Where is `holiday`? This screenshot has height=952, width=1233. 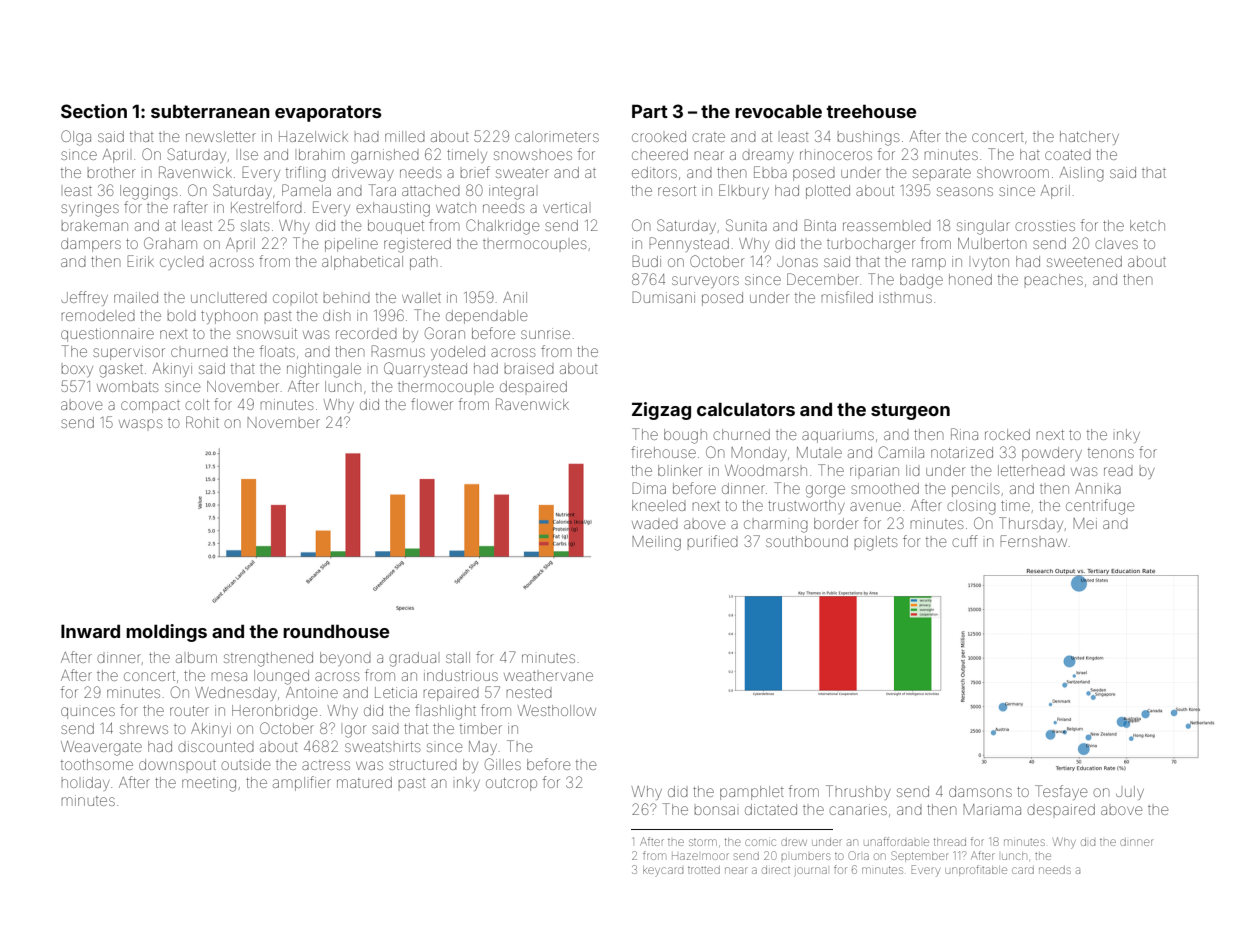
holiday is located at coordinates (86, 784).
